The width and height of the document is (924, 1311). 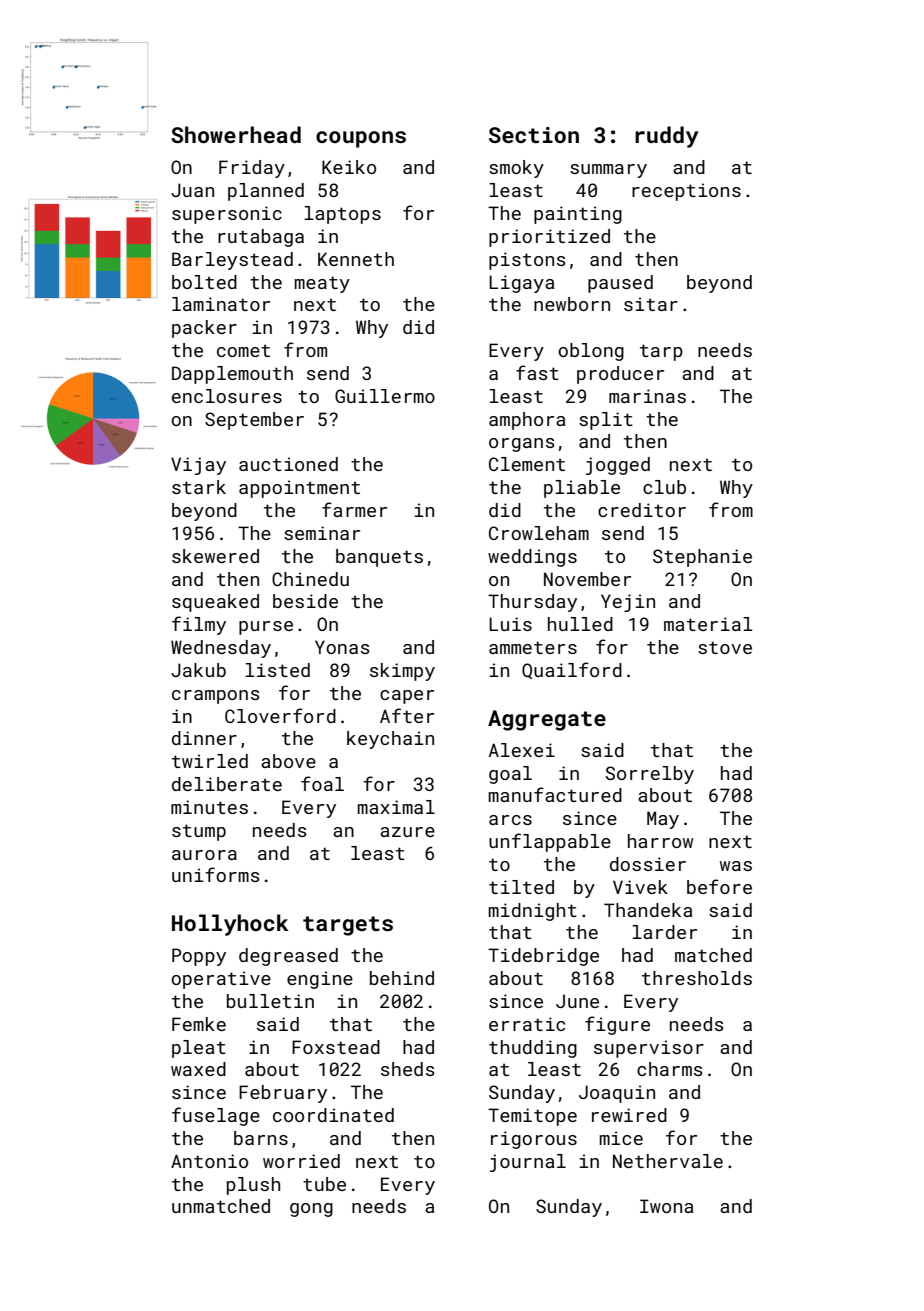 I want to click on Temitope, so click(x=532, y=1117).
